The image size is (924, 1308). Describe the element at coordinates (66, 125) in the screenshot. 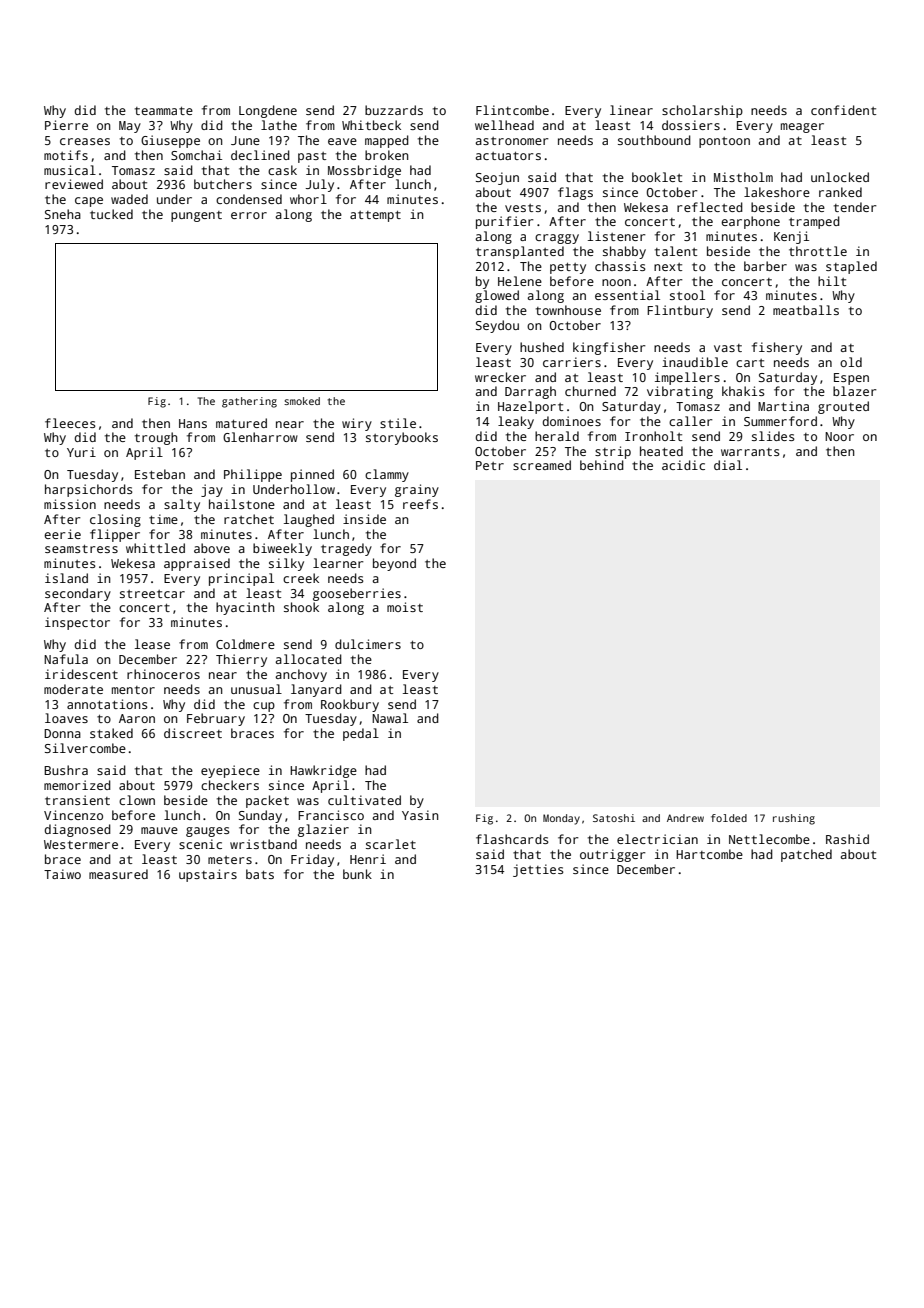

I see `Pierre` at that location.
